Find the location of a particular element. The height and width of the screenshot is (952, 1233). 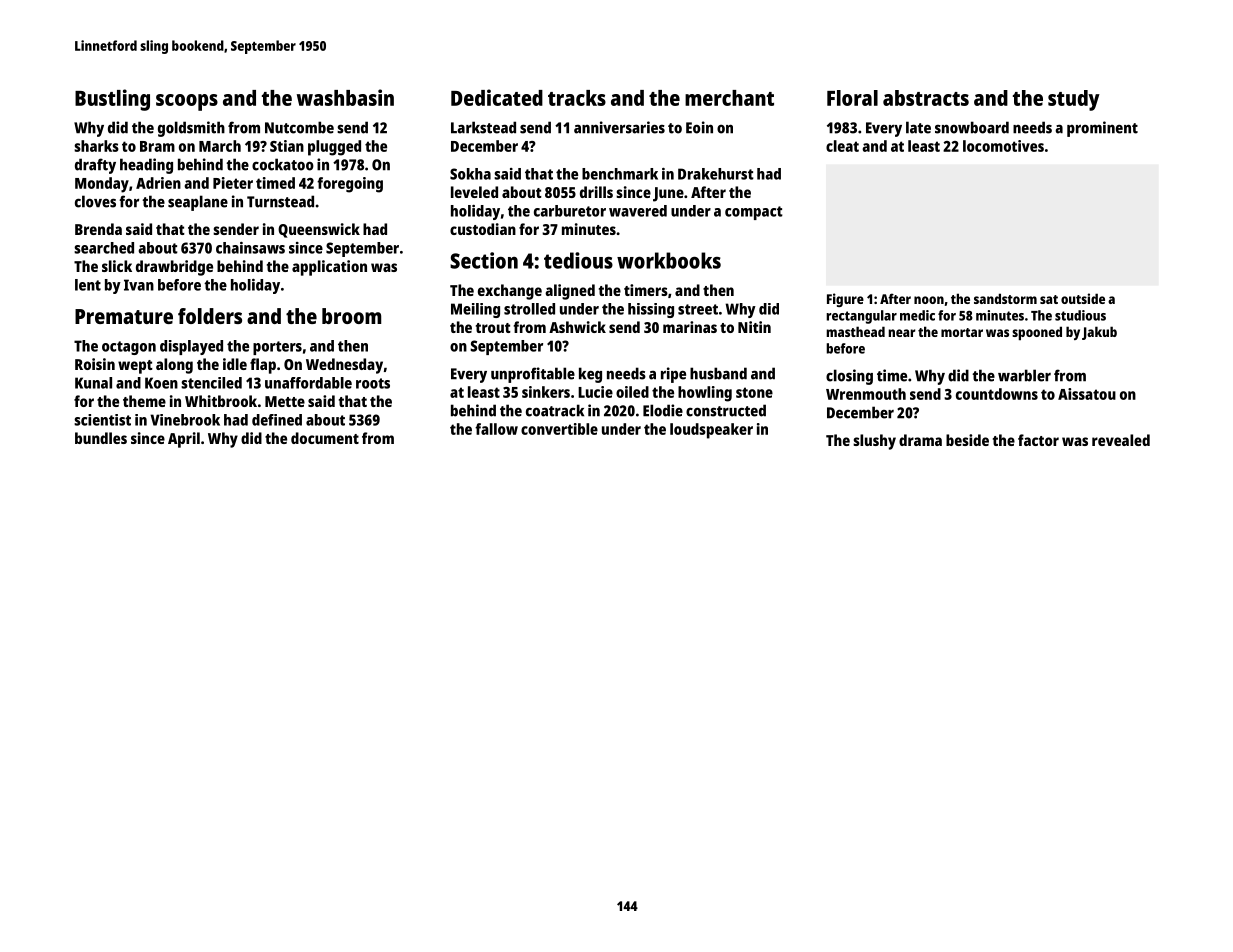

washbasin is located at coordinates (345, 97).
